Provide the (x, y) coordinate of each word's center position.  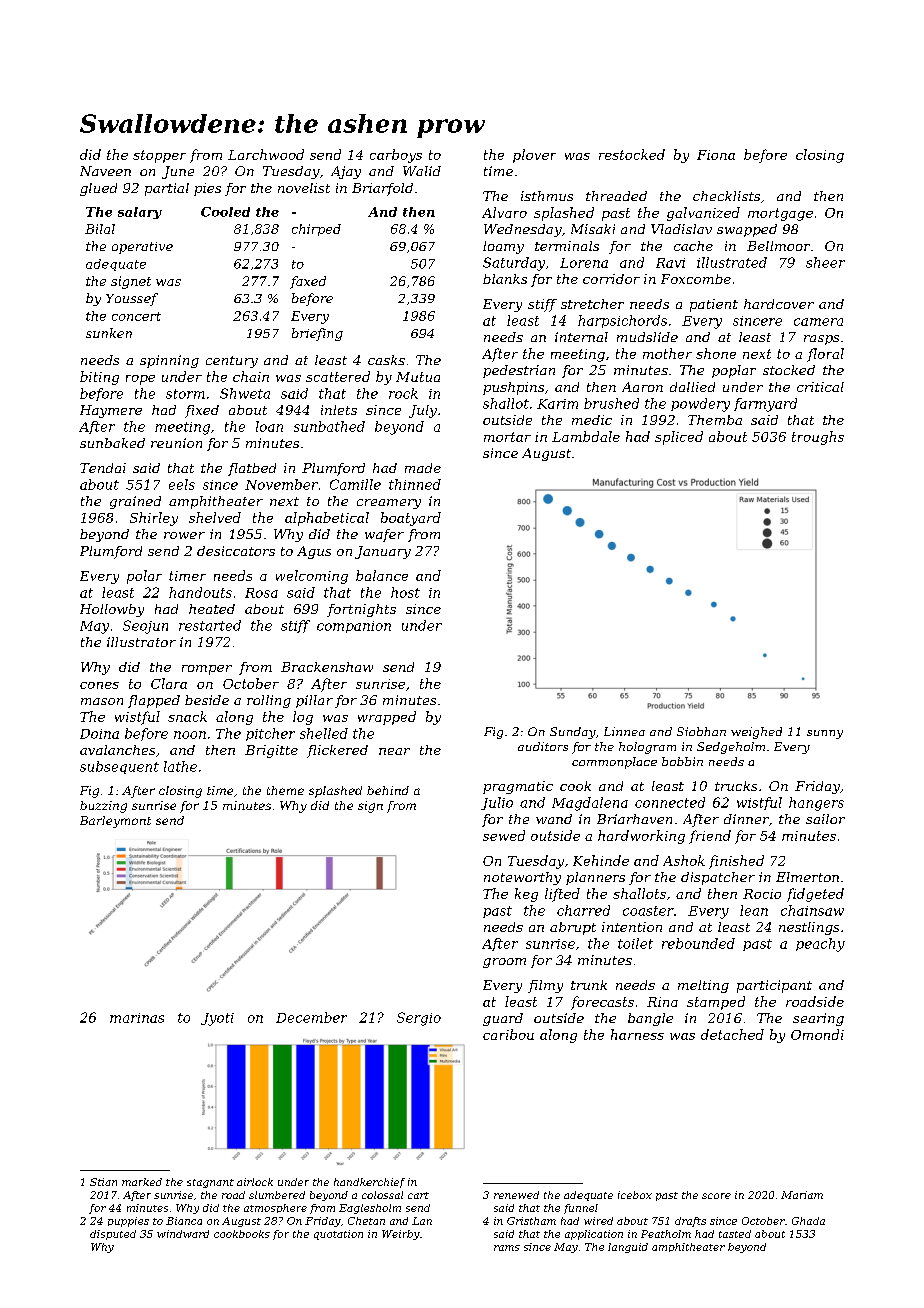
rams (507, 1248)
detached (732, 1034)
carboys (396, 156)
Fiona (716, 155)
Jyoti (217, 1019)
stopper (159, 156)
